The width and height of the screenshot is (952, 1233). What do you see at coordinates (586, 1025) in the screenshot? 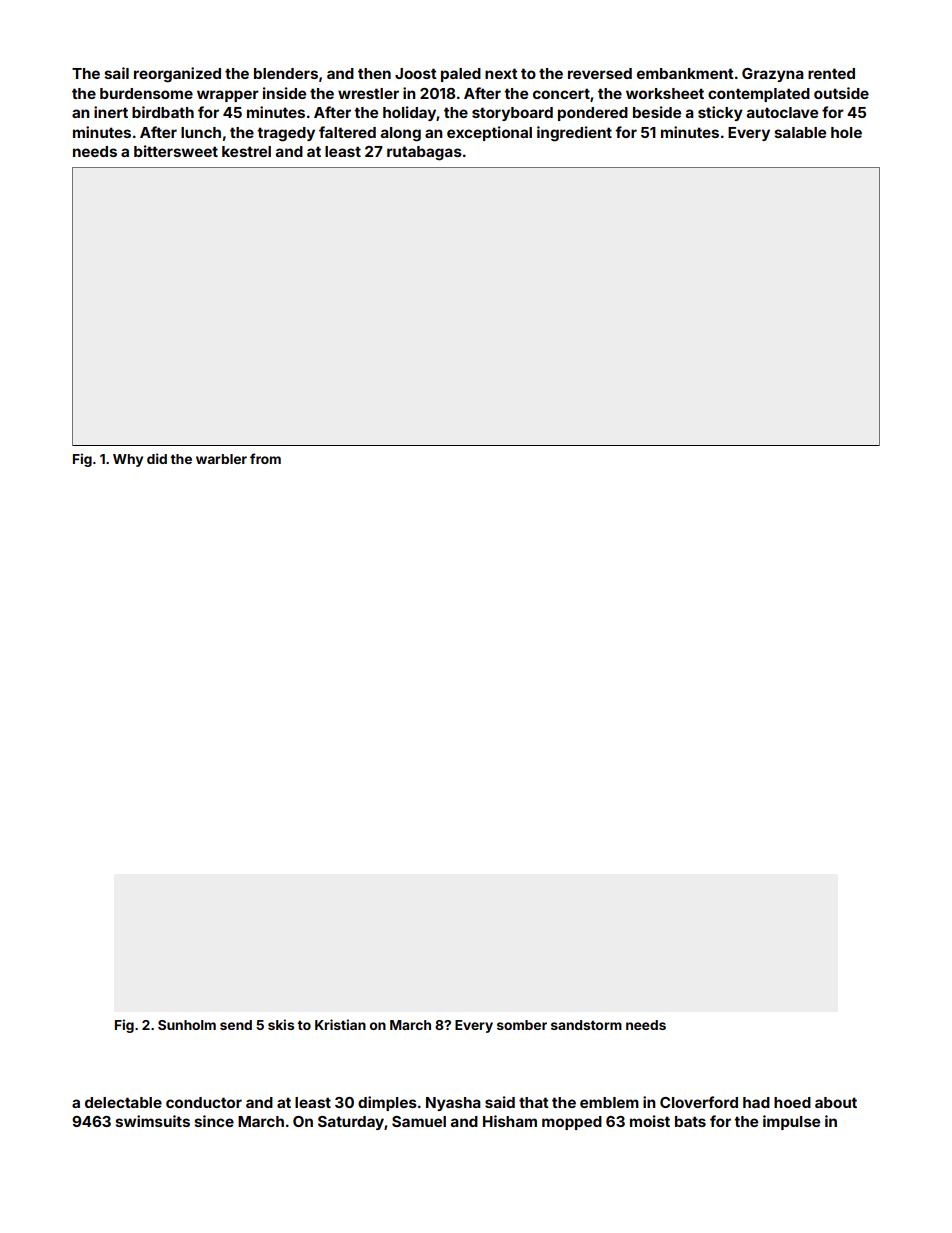
I see `sandstorm` at bounding box center [586, 1025].
